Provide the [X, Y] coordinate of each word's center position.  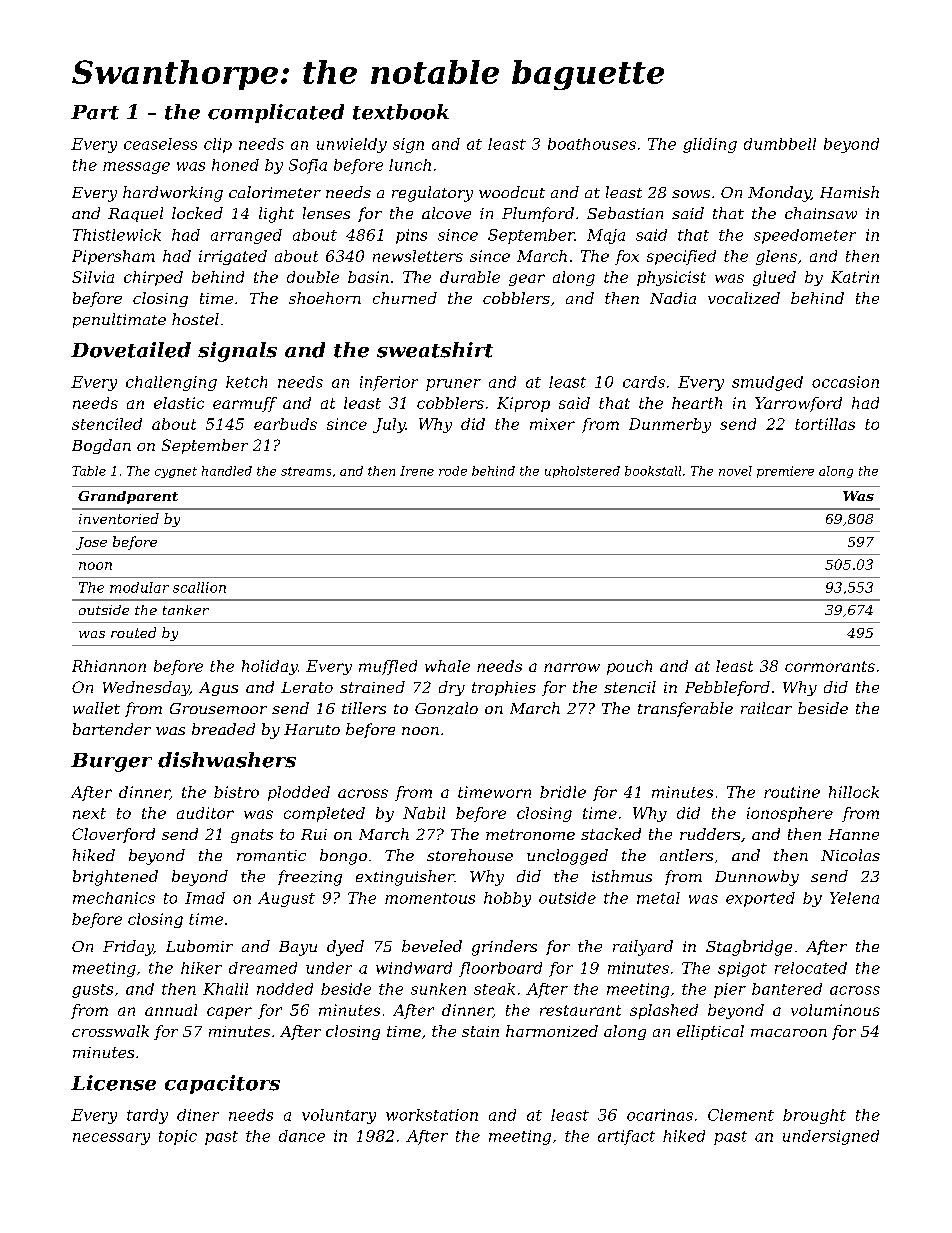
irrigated [233, 257]
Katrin [855, 277]
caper [229, 1013]
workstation [432, 1115]
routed [133, 632]
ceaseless [160, 144]
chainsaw [821, 213]
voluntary [339, 1116]
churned [405, 298]
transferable [685, 709]
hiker [201, 968]
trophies [504, 688]
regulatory [432, 194]
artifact [626, 1137]
